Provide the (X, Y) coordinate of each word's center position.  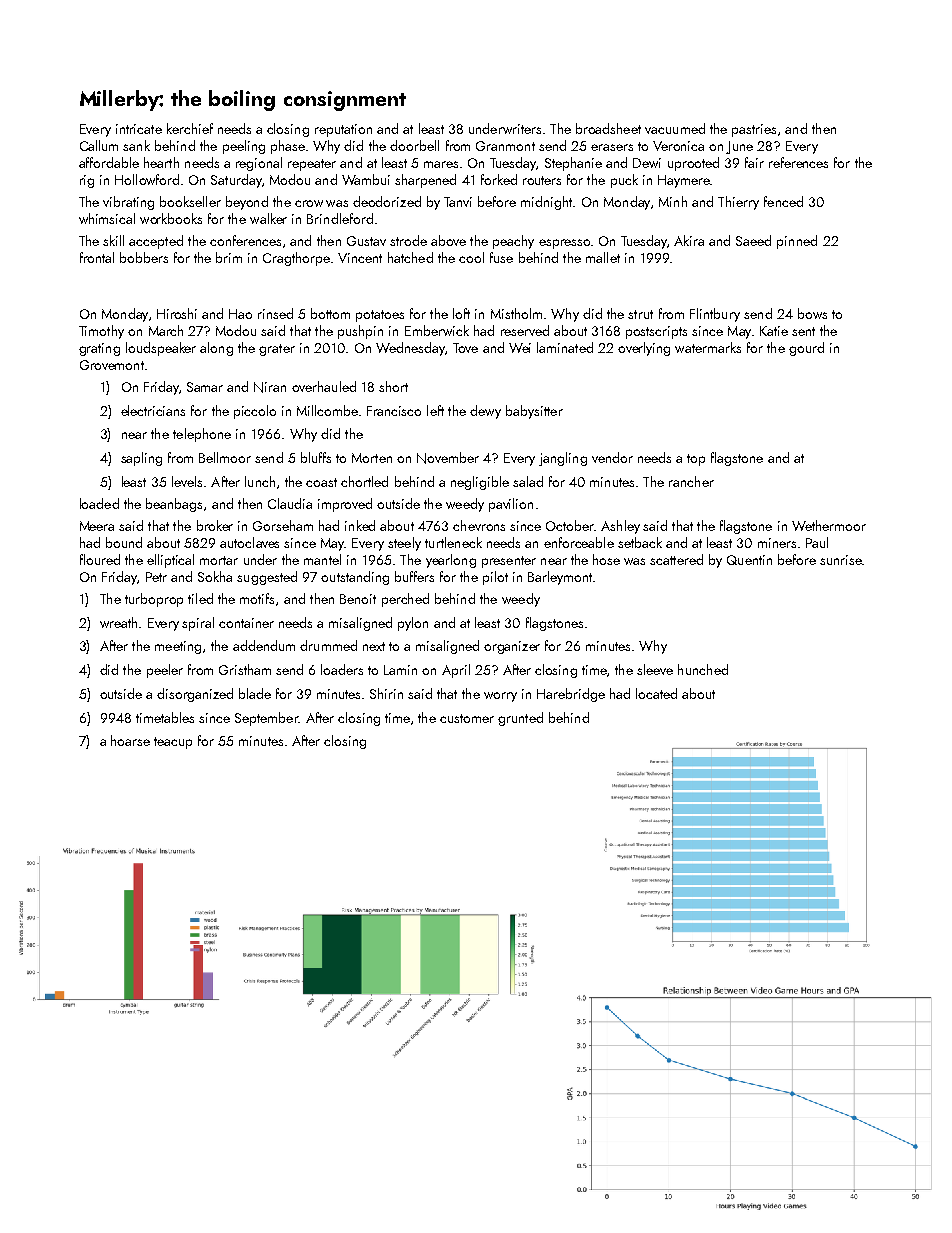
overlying (644, 349)
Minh (673, 201)
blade (255, 693)
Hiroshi (177, 313)
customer (467, 718)
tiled (200, 598)
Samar (205, 387)
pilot (495, 578)
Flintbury (715, 315)
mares (441, 164)
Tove (465, 348)
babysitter (534, 412)
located (656, 693)
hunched (703, 669)
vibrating (128, 203)
